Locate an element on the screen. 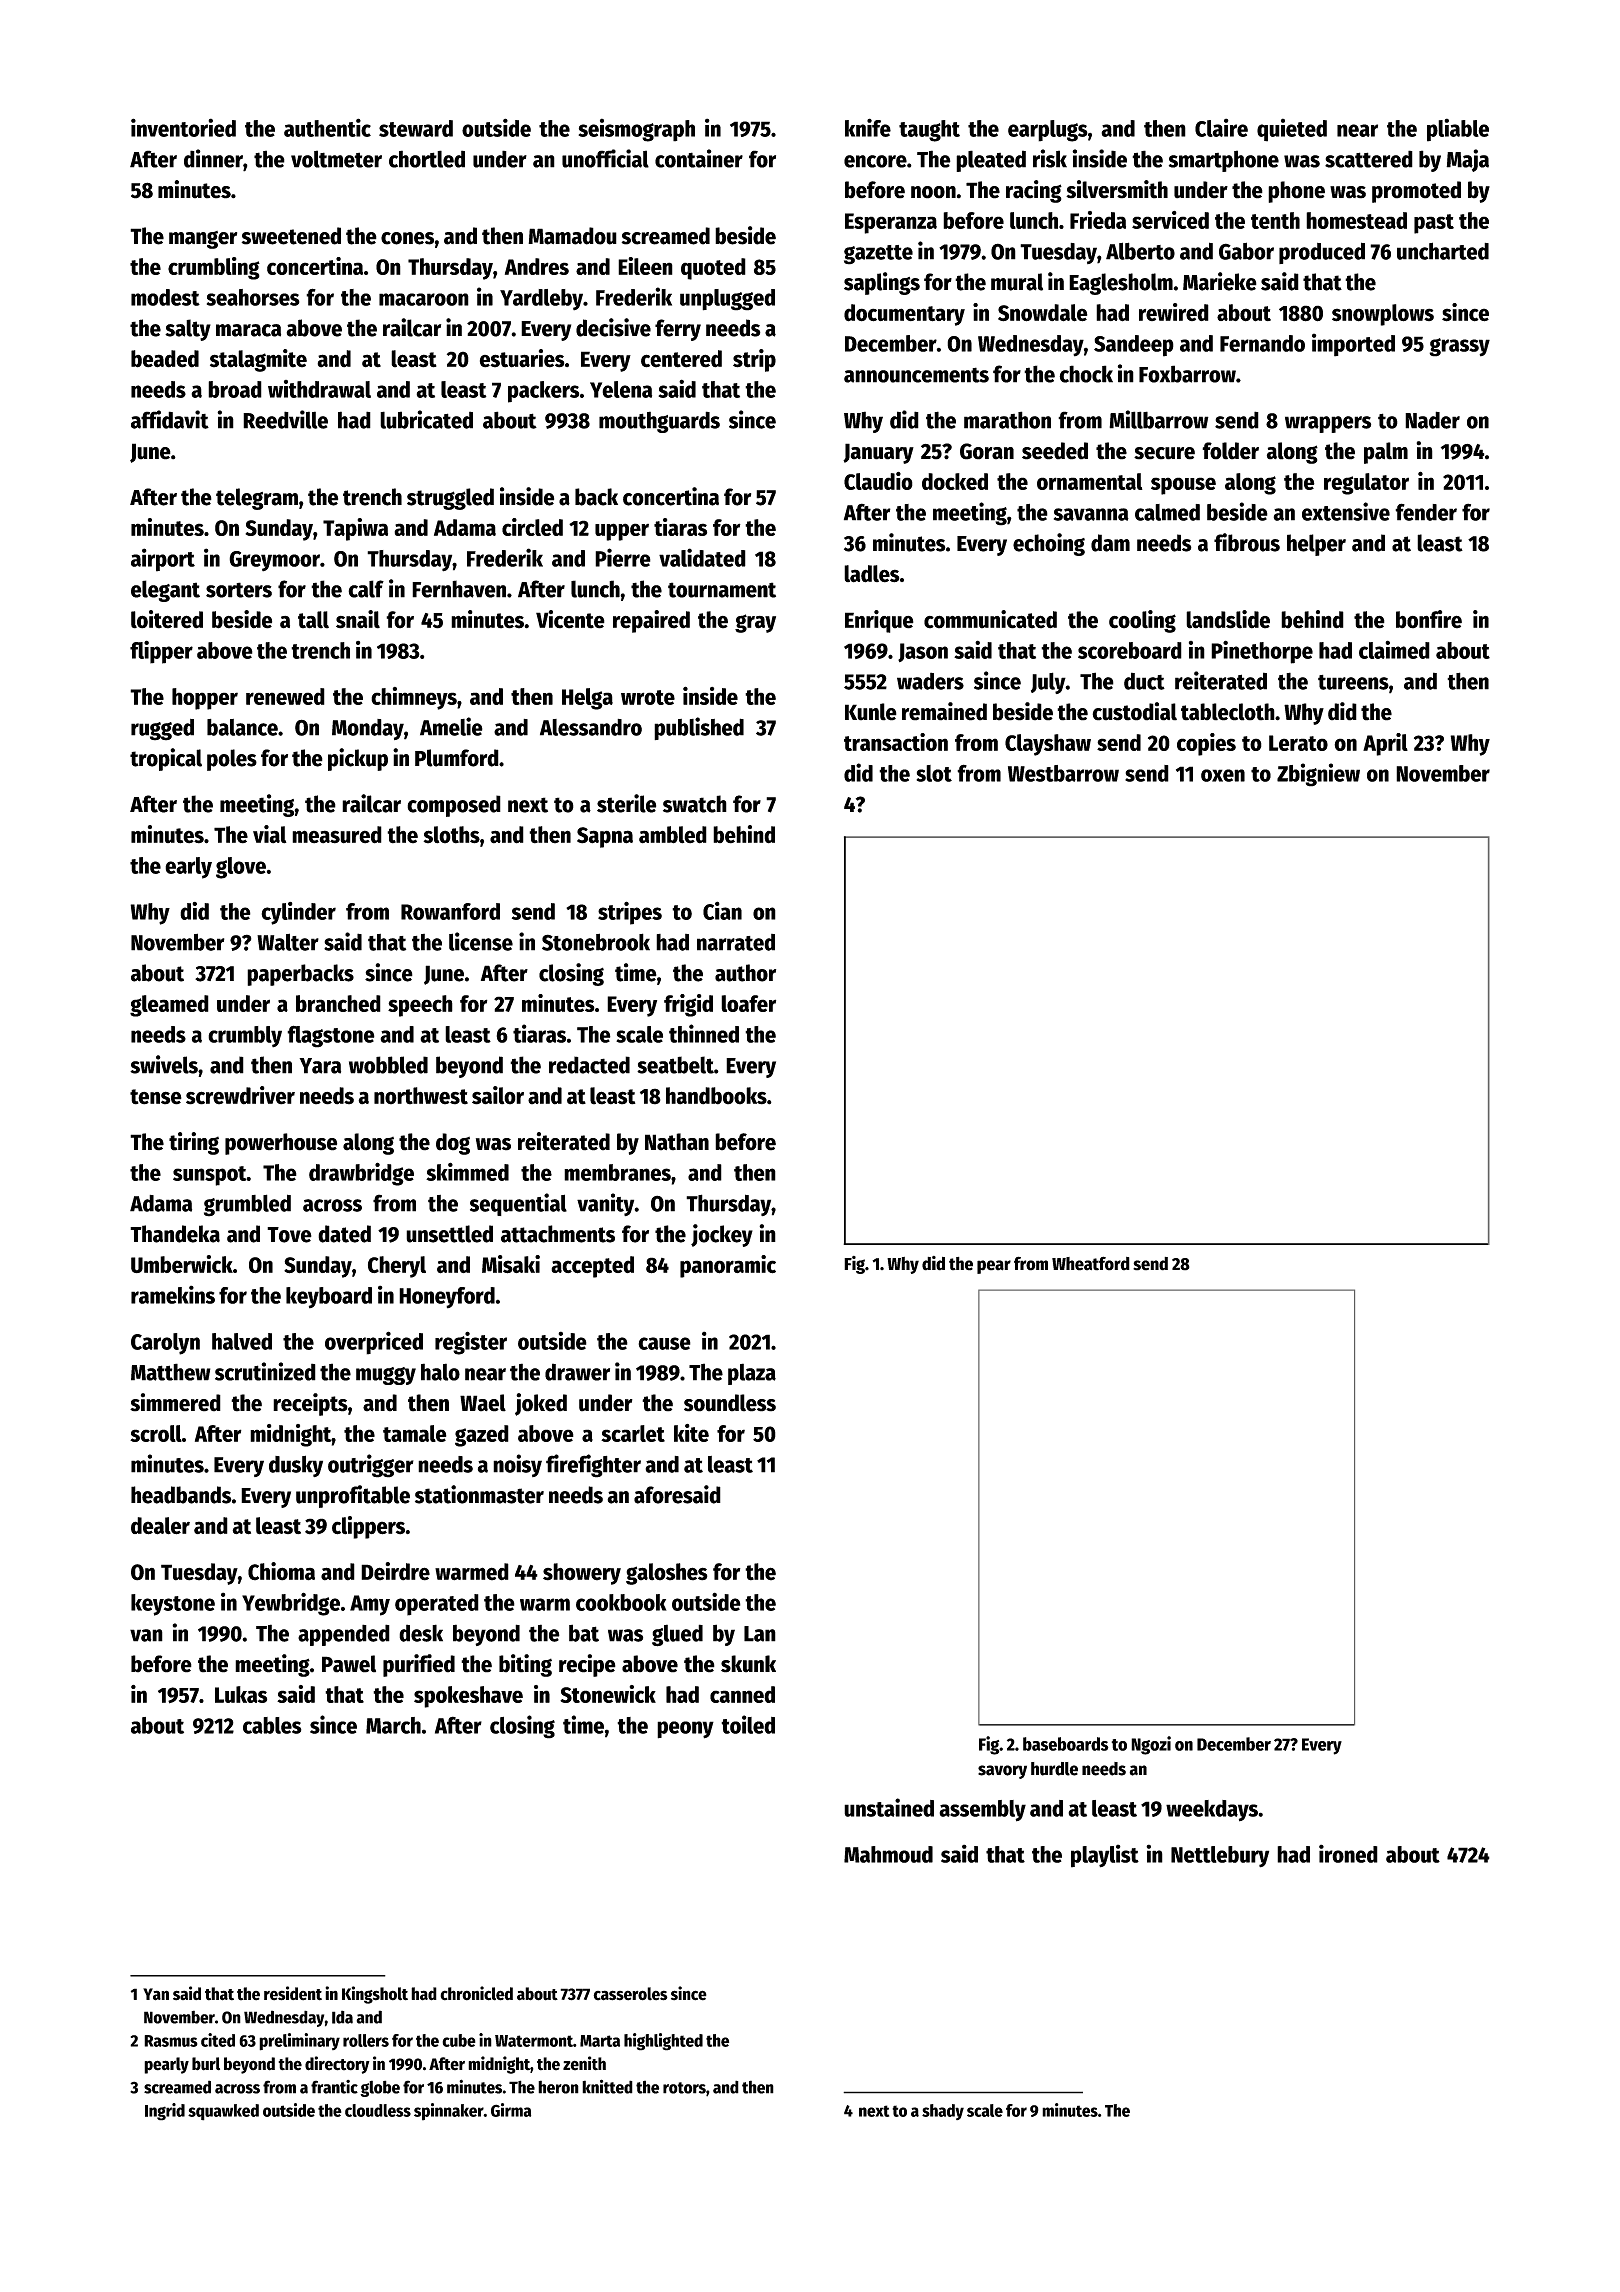 This screenshot has width=1620, height=2292. Ngozi is located at coordinates (1151, 1745).
